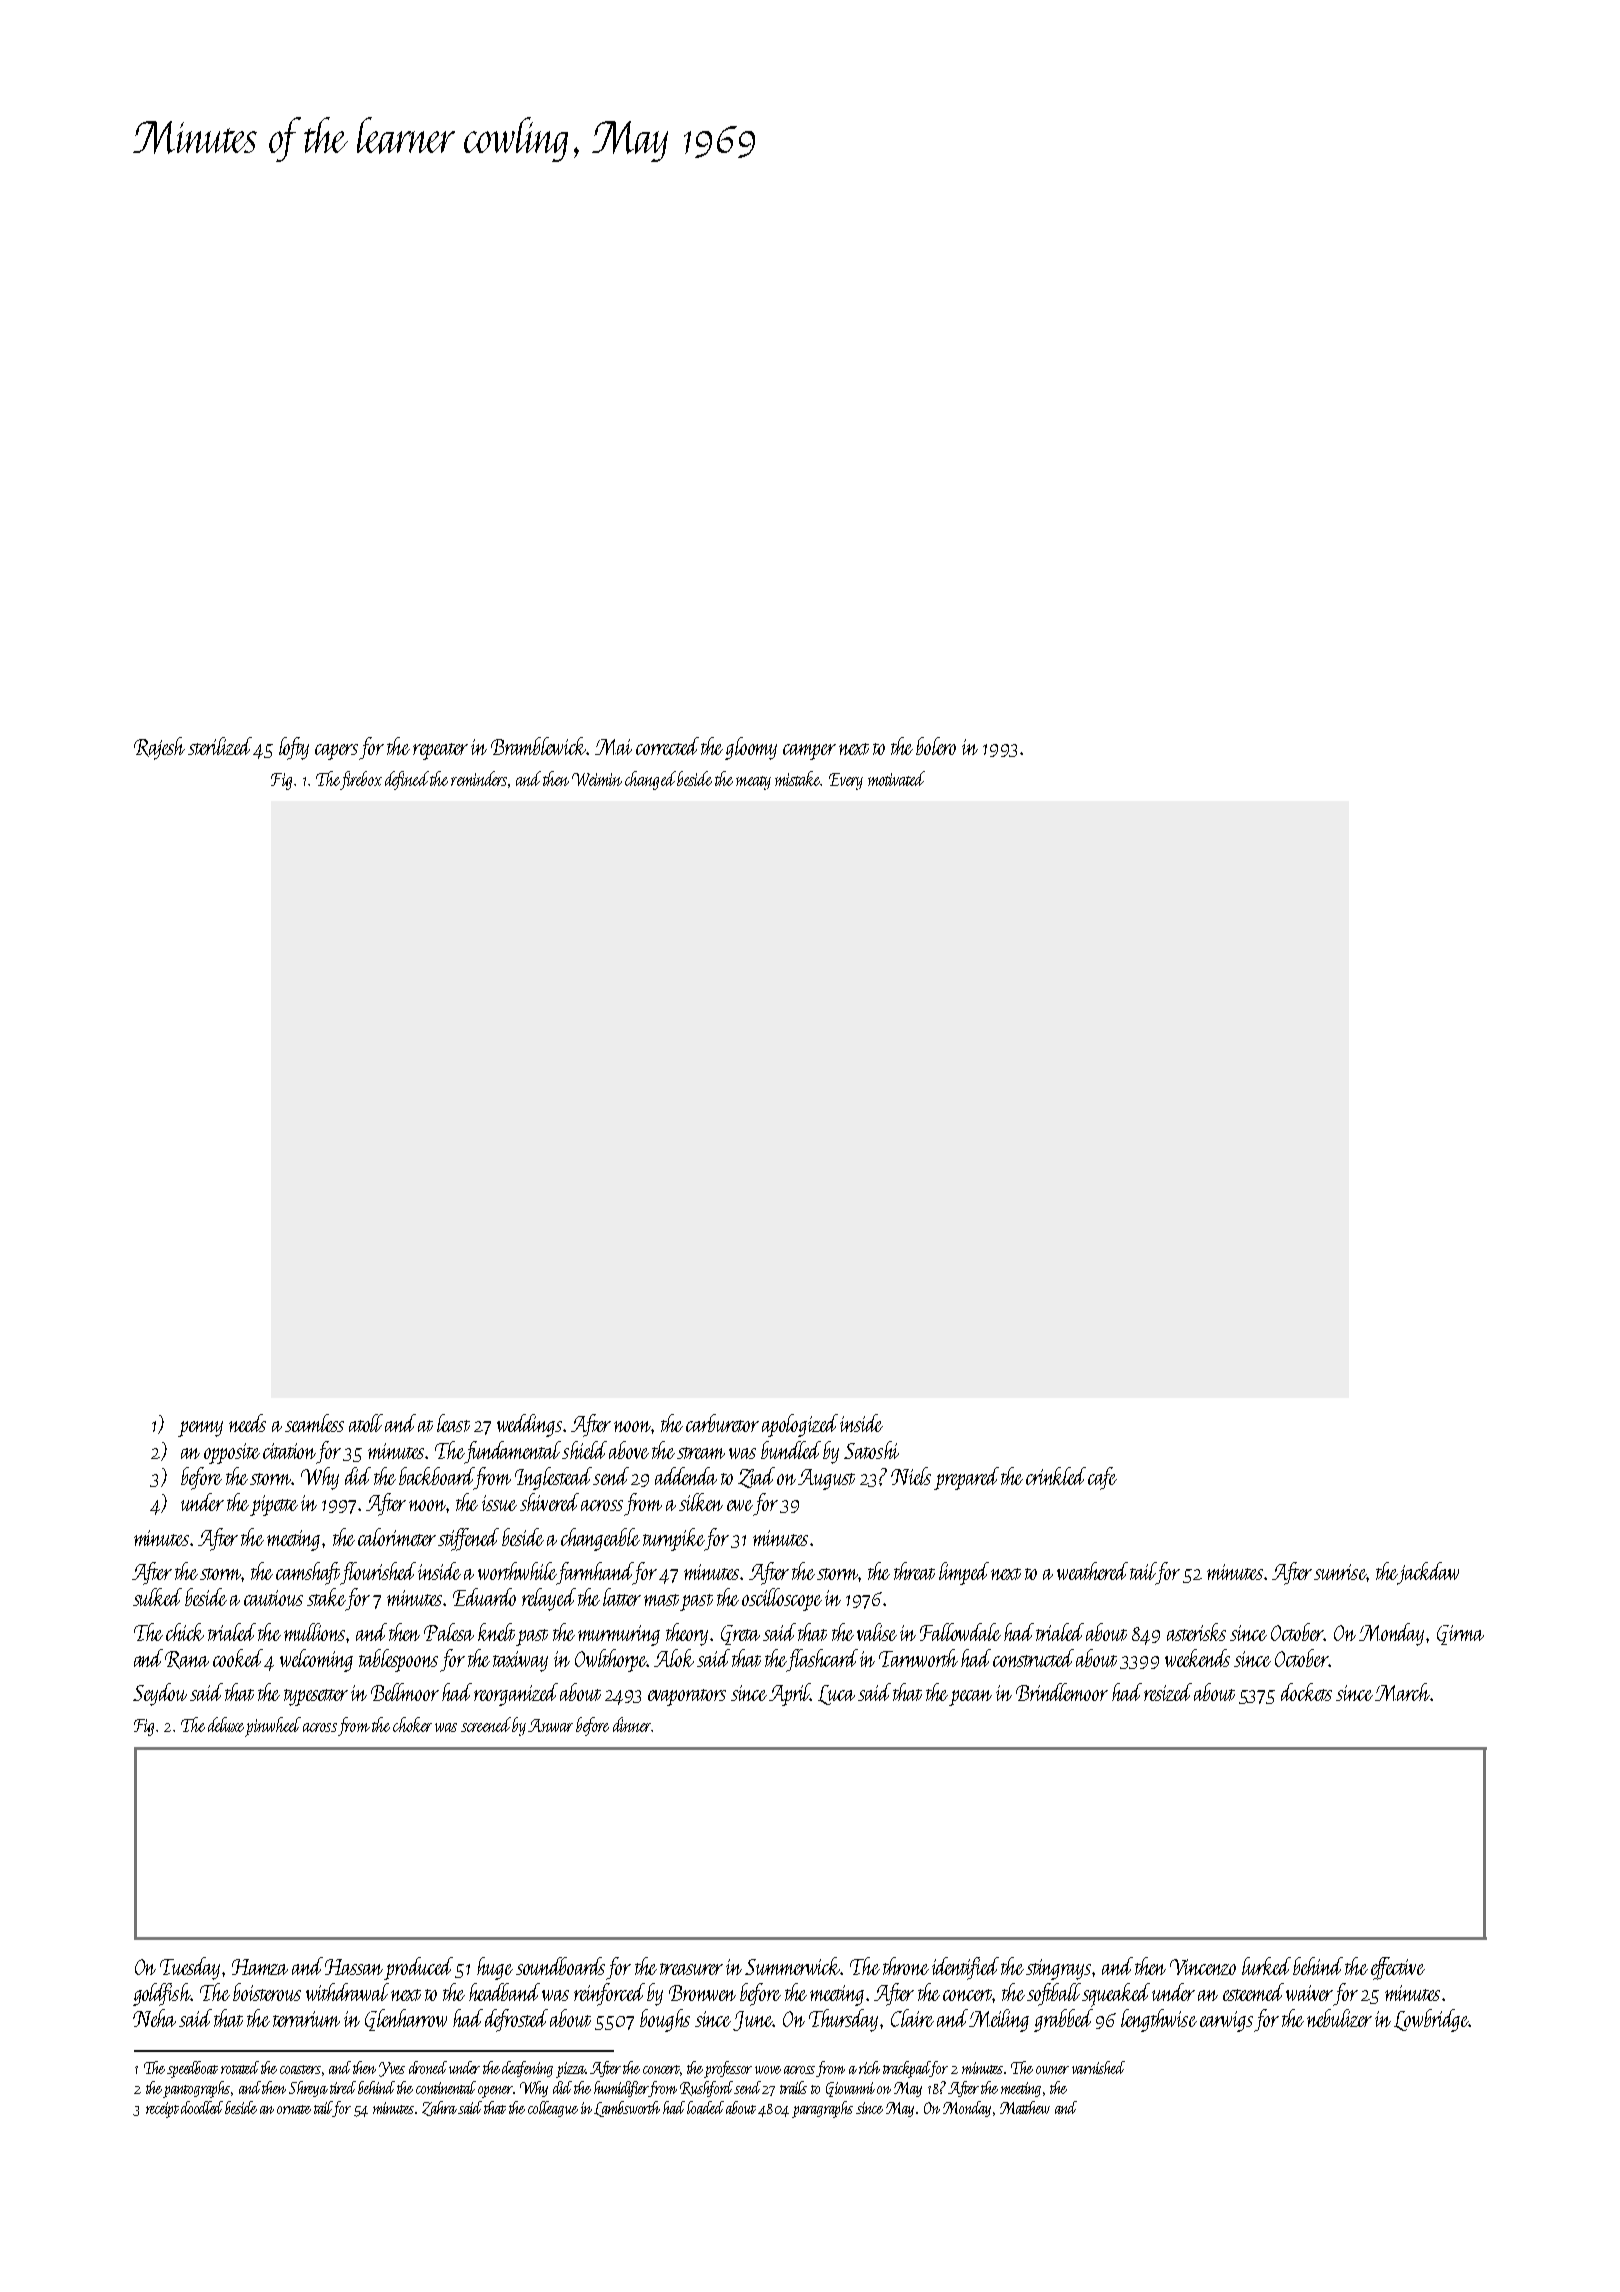  What do you see at coordinates (650, 780) in the screenshot?
I see `changed` at bounding box center [650, 780].
